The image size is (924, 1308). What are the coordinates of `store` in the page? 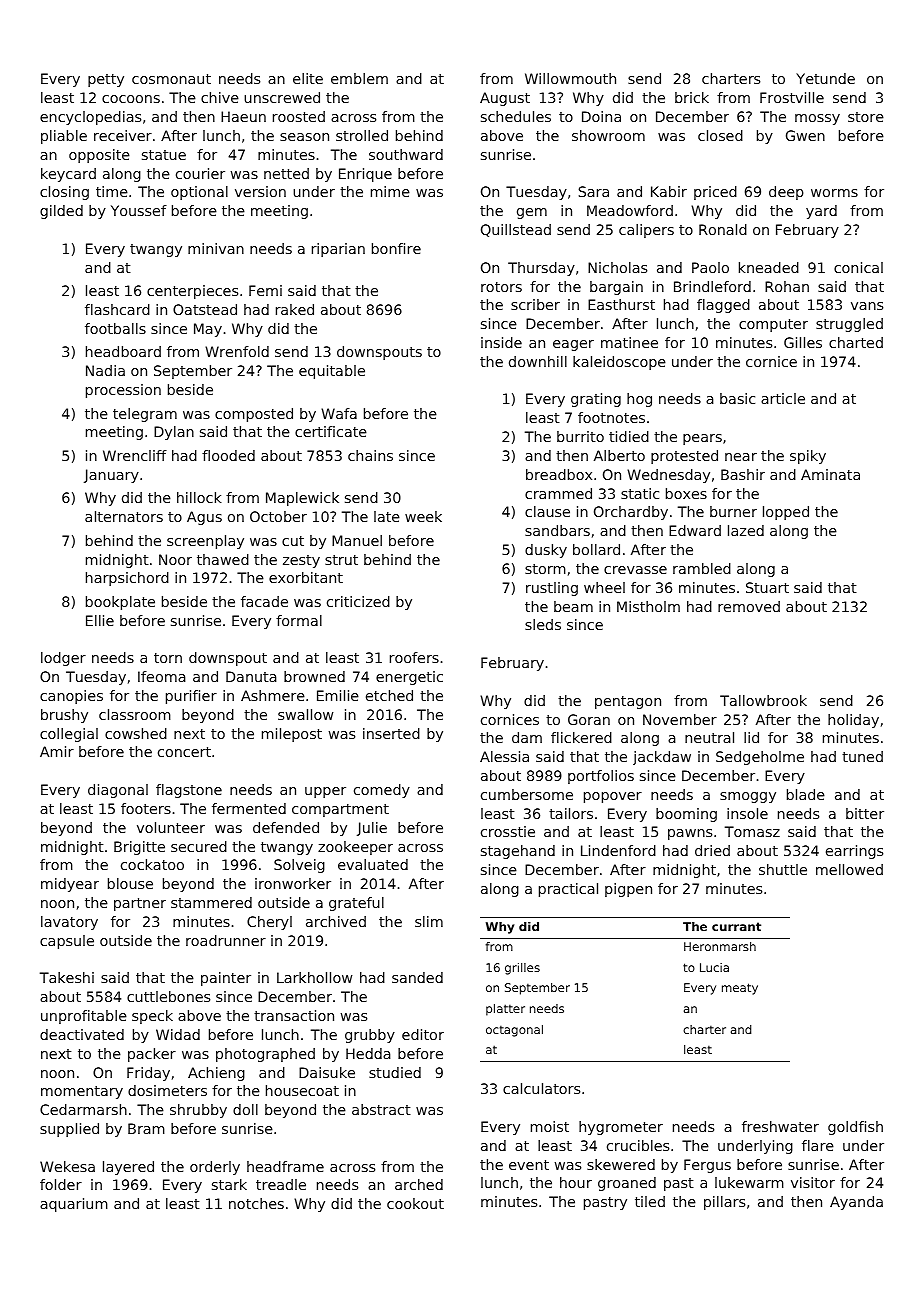 It's located at (866, 117).
